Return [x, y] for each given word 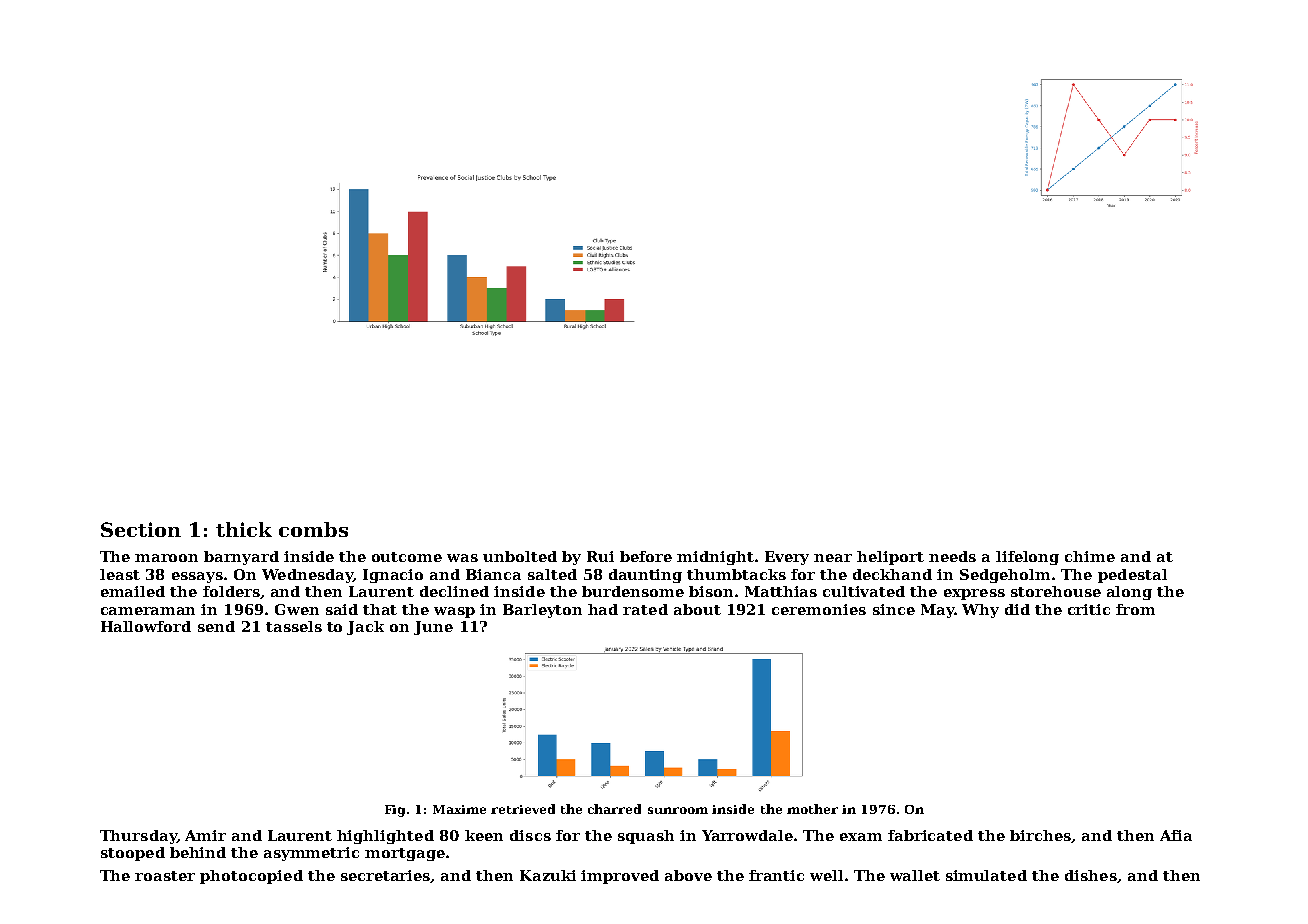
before [646, 556]
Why [980, 611]
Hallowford [146, 626]
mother [812, 809]
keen [484, 835]
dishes [1091, 875]
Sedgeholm [1005, 576]
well [826, 875]
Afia [1176, 835]
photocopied [251, 877]
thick [244, 529]
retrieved [523, 809]
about [697, 609]
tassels [294, 626]
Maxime [459, 809]
